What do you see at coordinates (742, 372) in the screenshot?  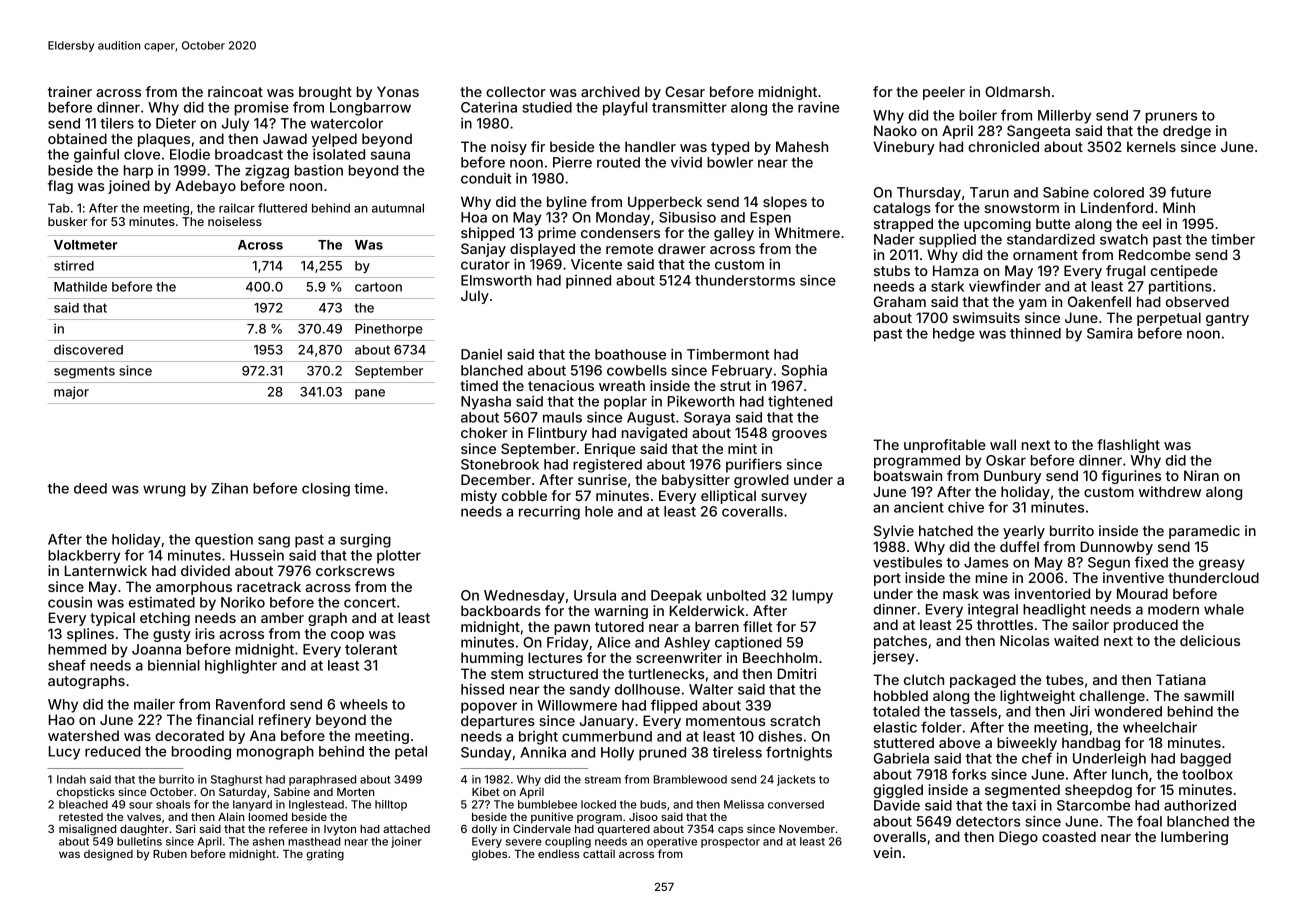 I see `February` at bounding box center [742, 372].
